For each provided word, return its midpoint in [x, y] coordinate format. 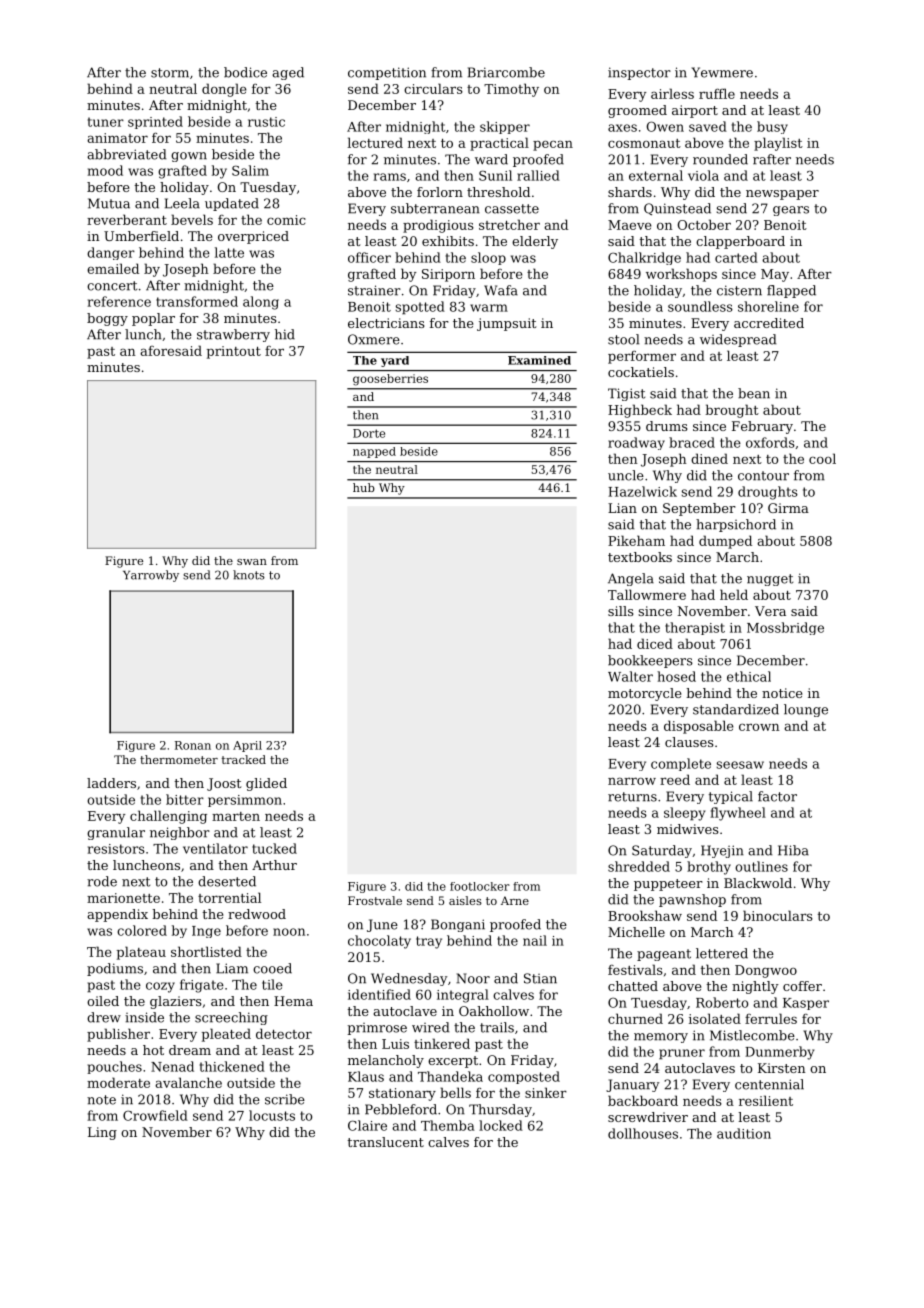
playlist [778, 144]
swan [252, 562]
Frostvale [375, 900]
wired [430, 1027]
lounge [806, 710]
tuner [106, 122]
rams [390, 177]
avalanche [188, 1082]
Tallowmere [647, 594]
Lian [622, 508]
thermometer [179, 759]
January [632, 1085]
